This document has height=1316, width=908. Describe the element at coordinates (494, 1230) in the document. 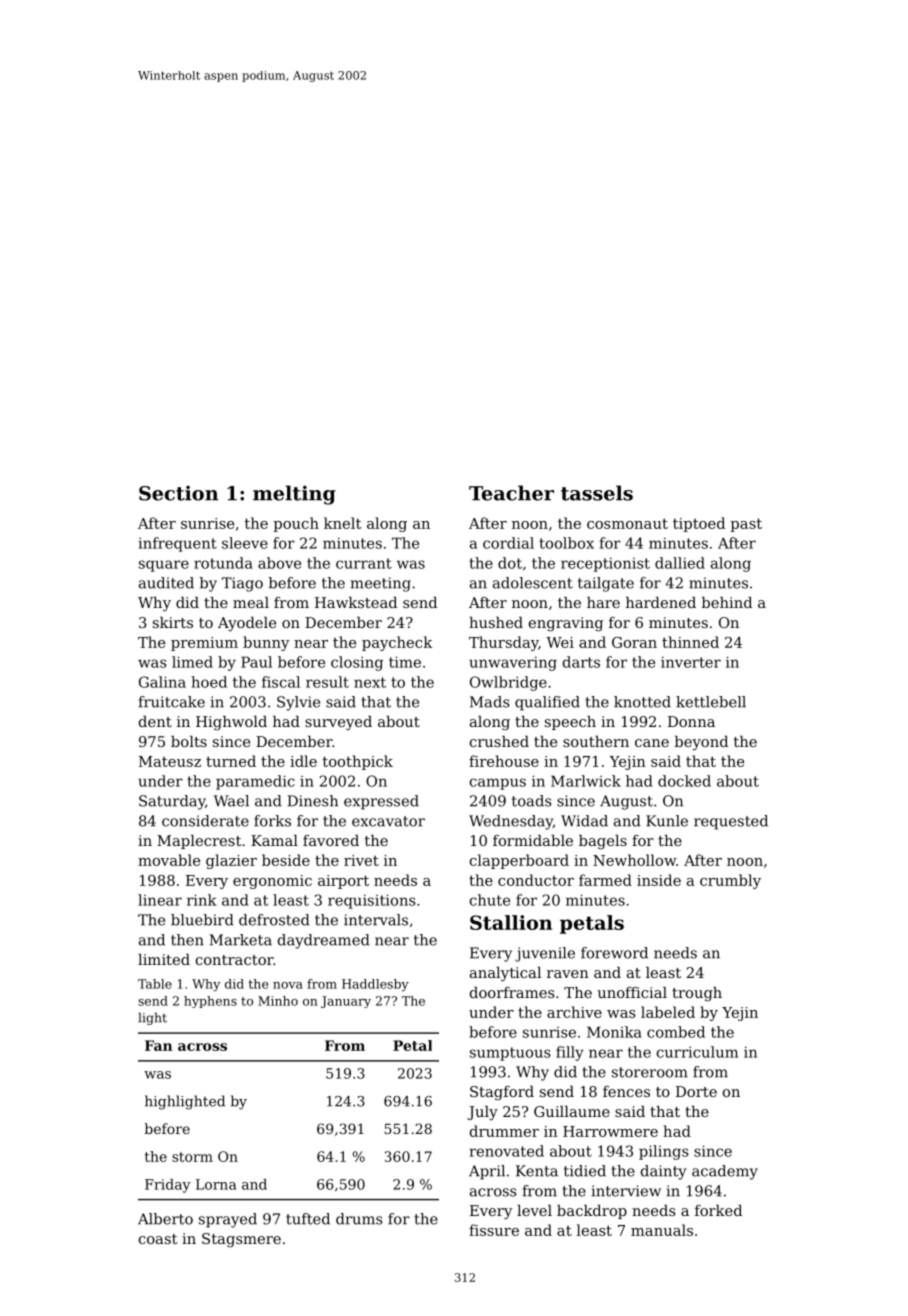

I see `fissure` at that location.
